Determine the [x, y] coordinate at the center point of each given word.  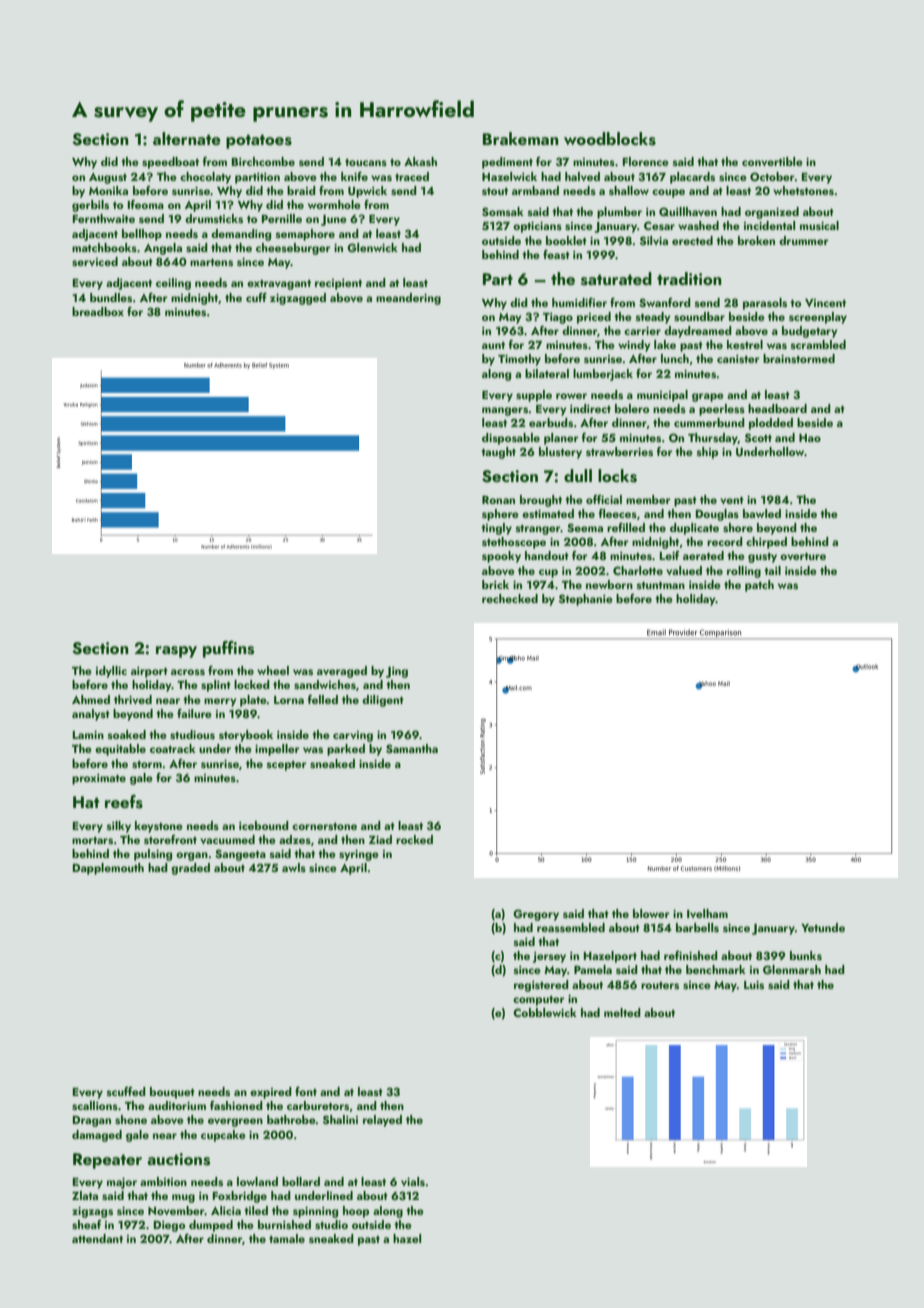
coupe [668, 193]
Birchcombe [263, 161]
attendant [97, 1238]
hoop [356, 1212]
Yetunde [823, 927]
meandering [408, 299]
